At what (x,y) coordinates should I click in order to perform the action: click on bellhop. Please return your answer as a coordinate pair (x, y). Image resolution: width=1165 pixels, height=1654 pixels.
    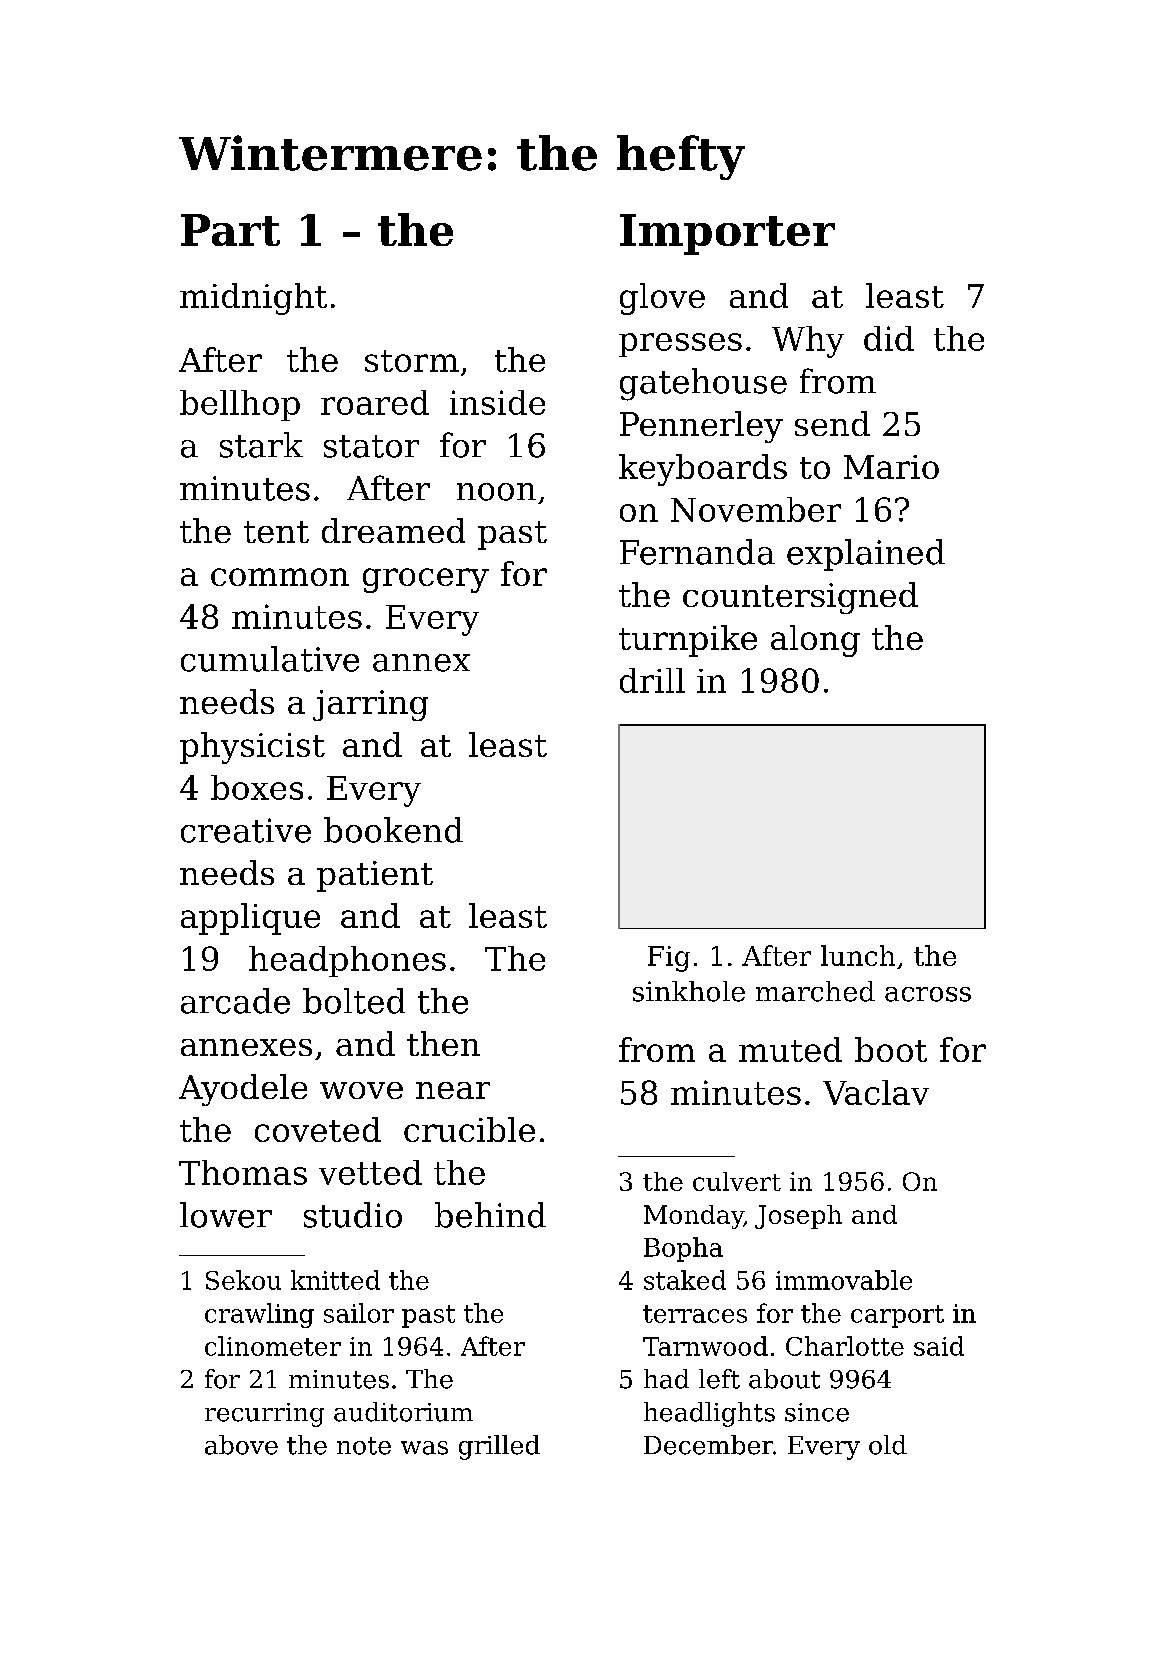
    Looking at the image, I should click on (240, 405).
